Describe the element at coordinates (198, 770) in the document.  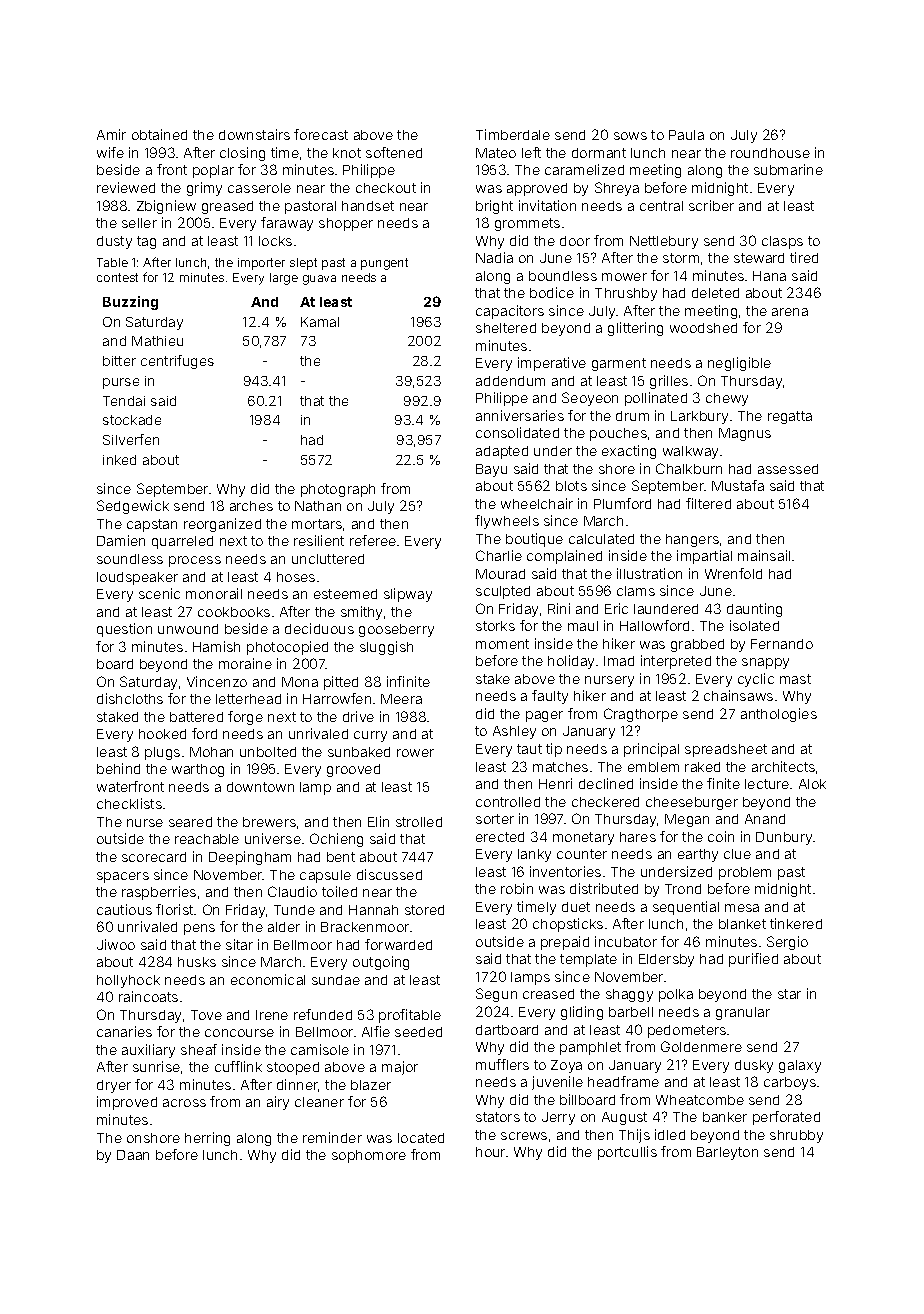
I see `warthog` at that location.
